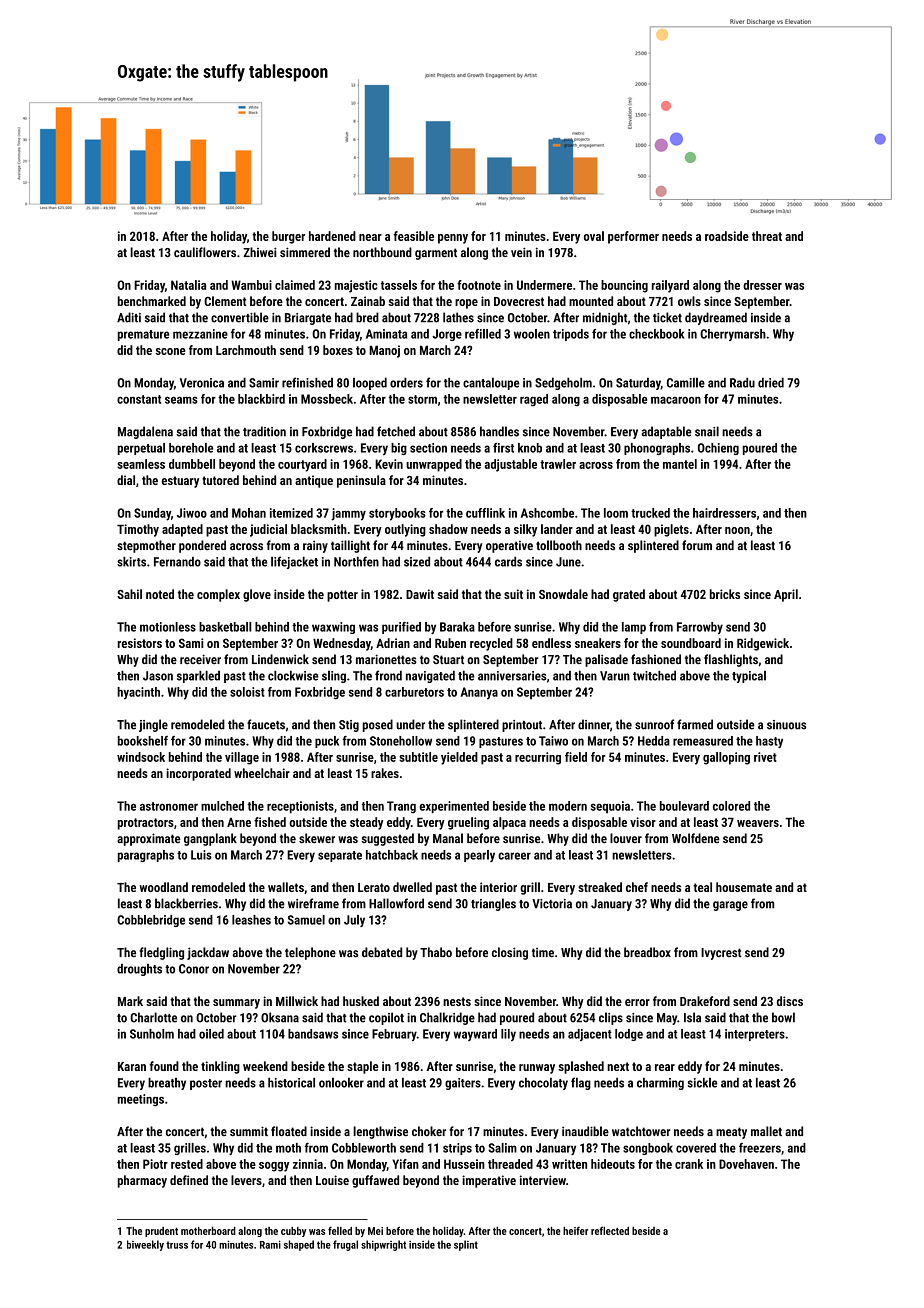  What do you see at coordinates (189, 1180) in the document?
I see `defined` at bounding box center [189, 1180].
